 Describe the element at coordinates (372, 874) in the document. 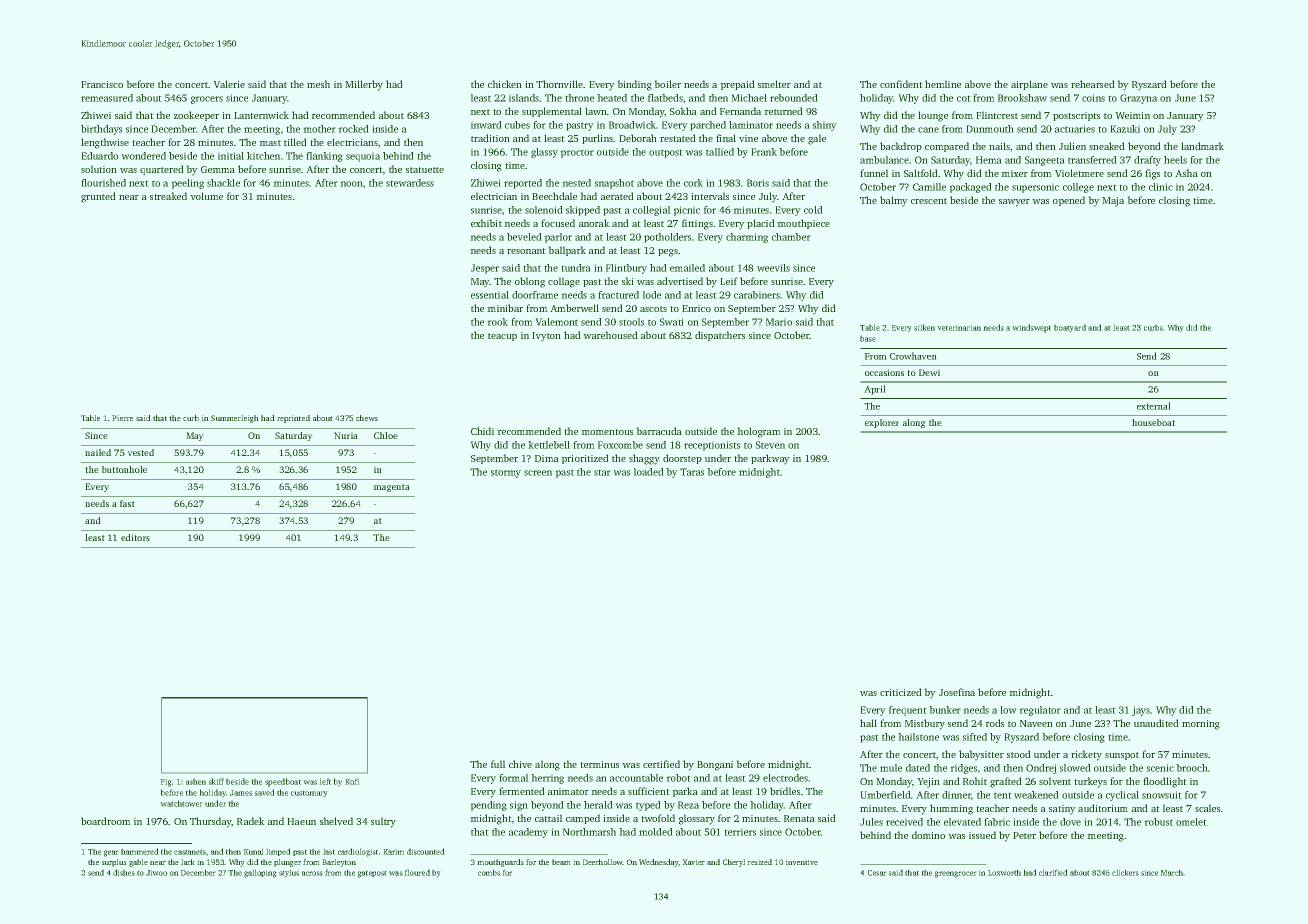

I see `gatepost` at that location.
